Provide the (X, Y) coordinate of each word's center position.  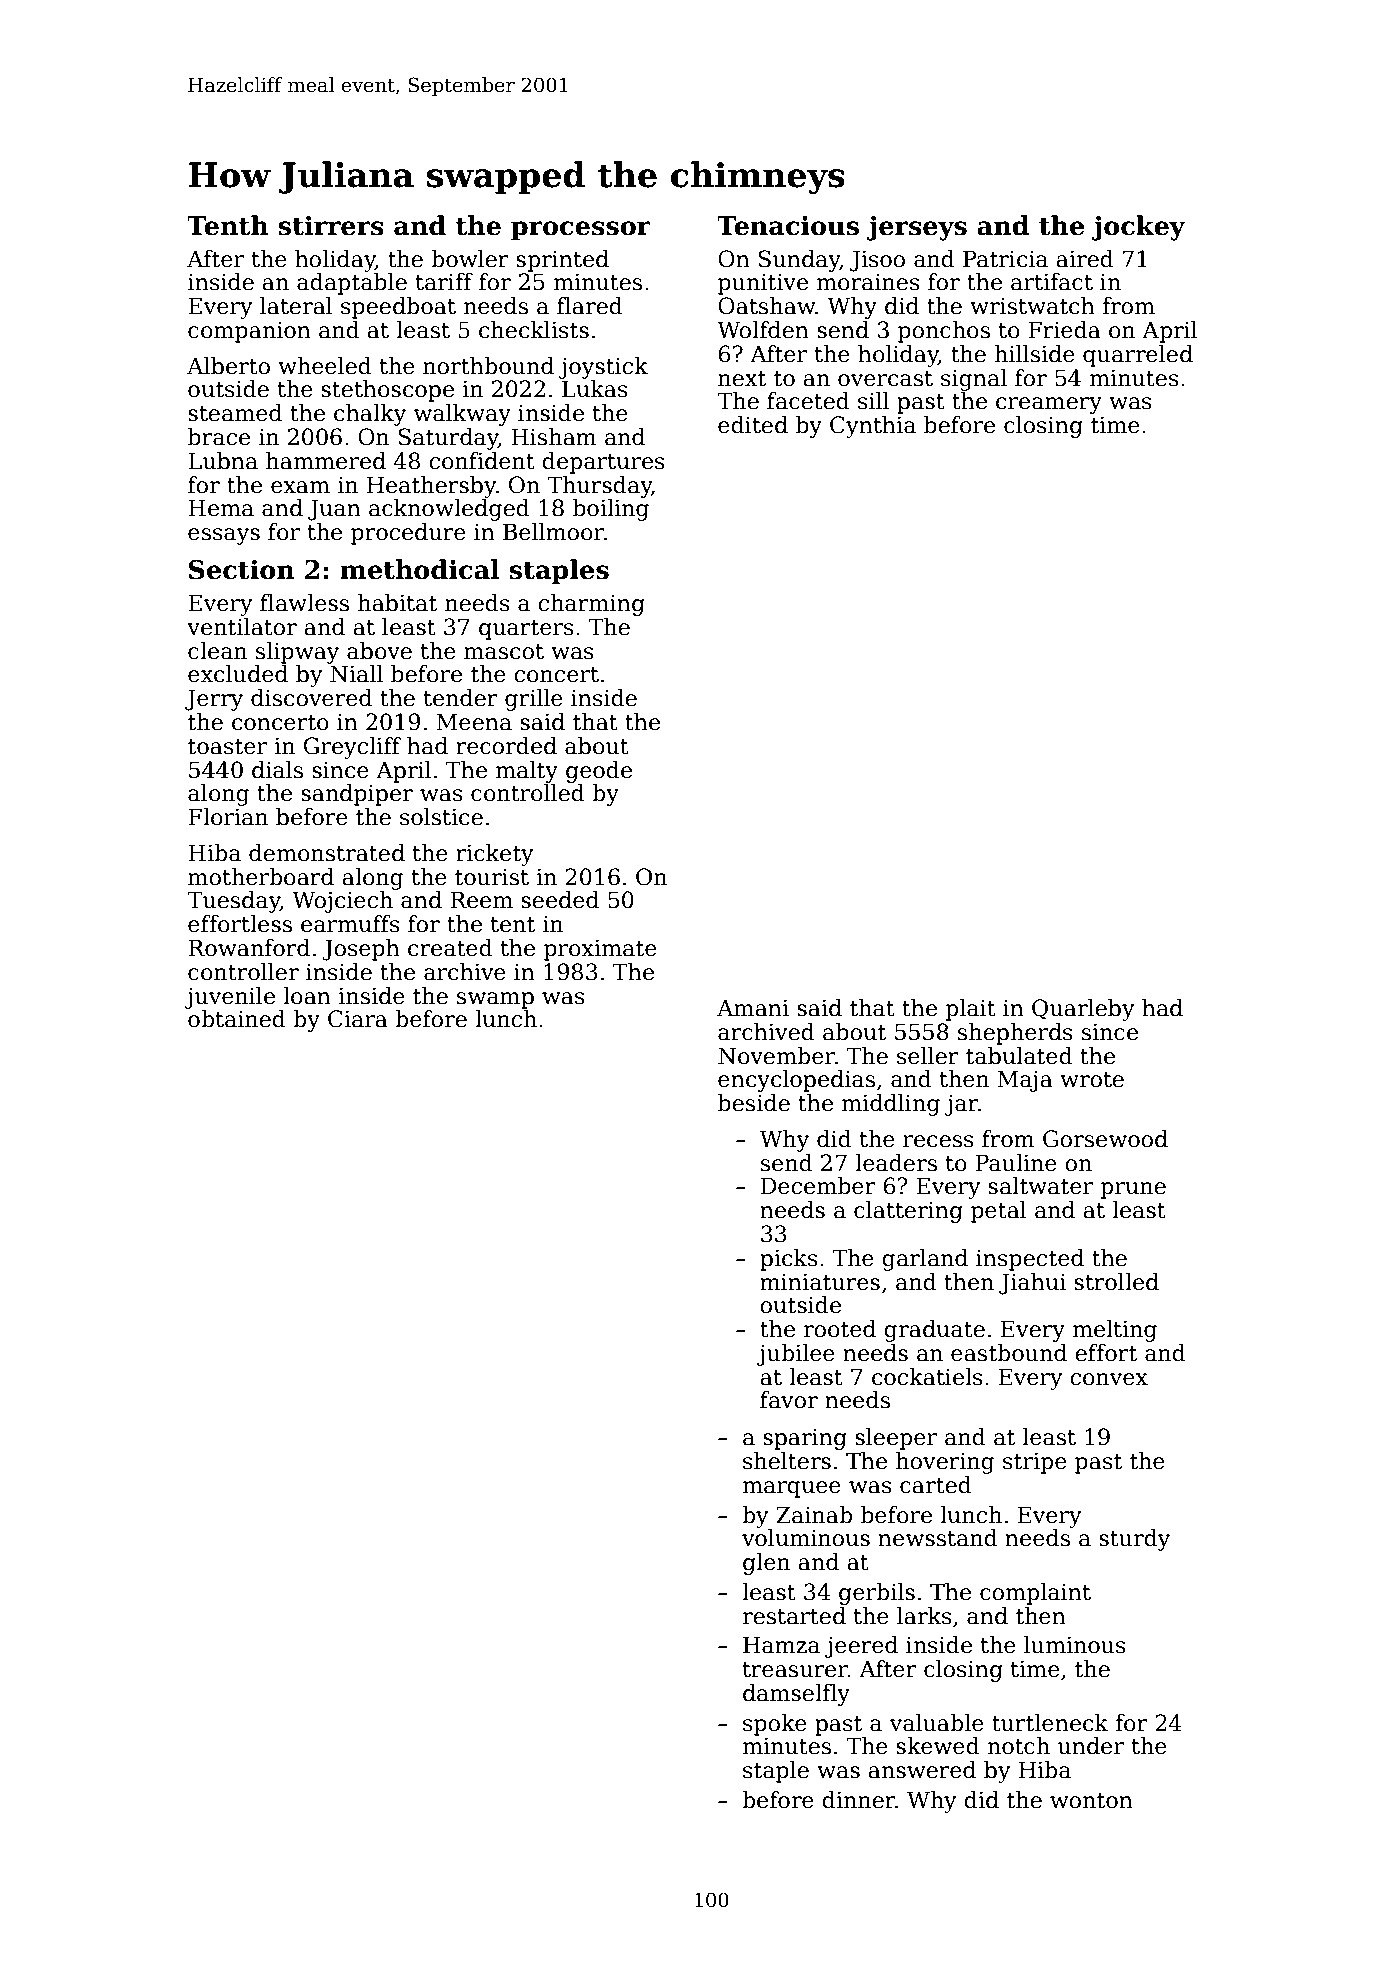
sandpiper (357, 795)
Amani (753, 1008)
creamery (1049, 405)
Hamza (781, 1645)
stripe (1035, 1463)
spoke (775, 1725)
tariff (444, 282)
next (742, 379)
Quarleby (1083, 1010)
